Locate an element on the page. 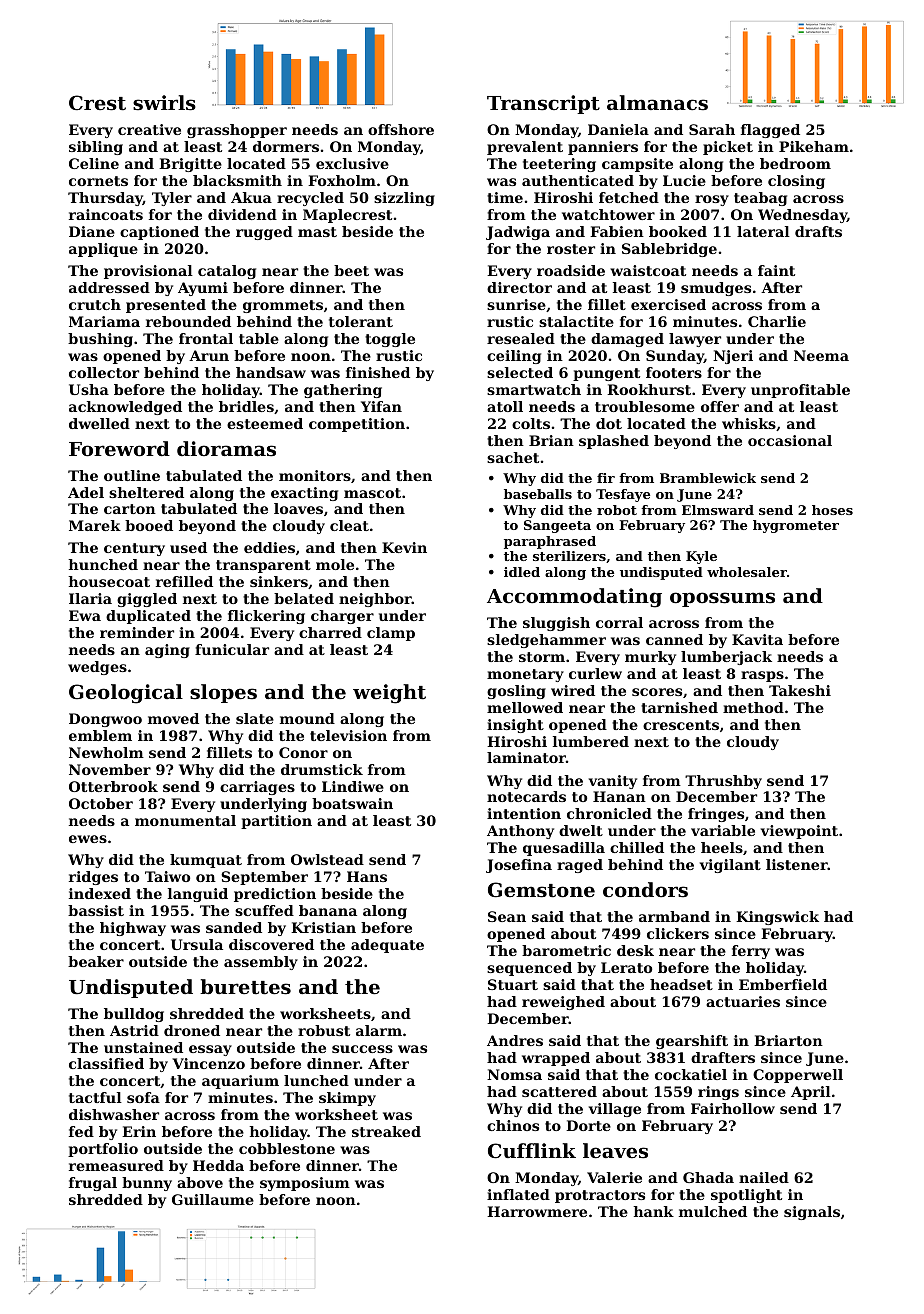 The image size is (924, 1314). clamp is located at coordinates (391, 634).
